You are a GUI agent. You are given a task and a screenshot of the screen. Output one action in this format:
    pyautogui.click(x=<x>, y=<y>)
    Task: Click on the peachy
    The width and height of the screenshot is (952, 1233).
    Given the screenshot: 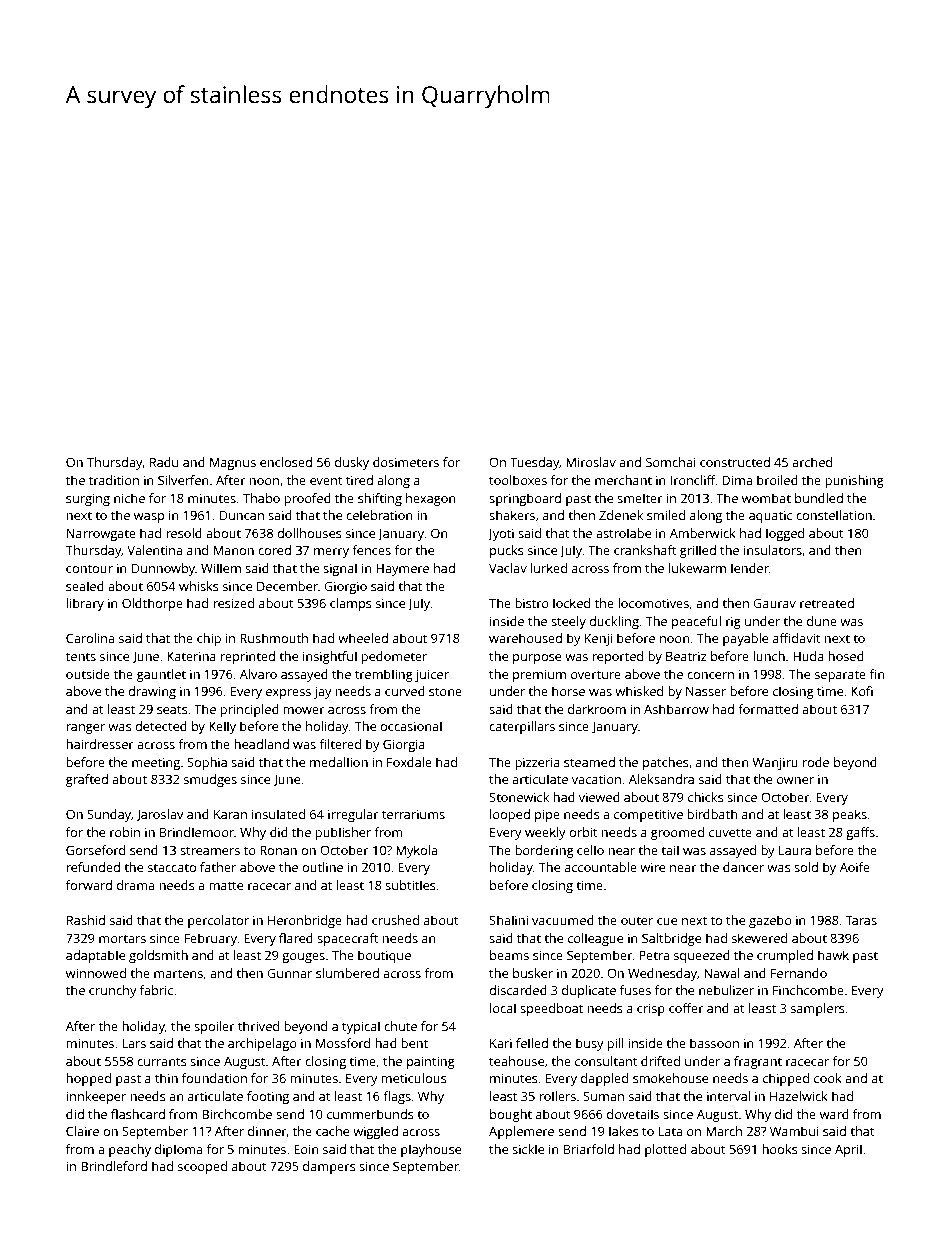 What is the action you would take?
    pyautogui.click(x=130, y=1150)
